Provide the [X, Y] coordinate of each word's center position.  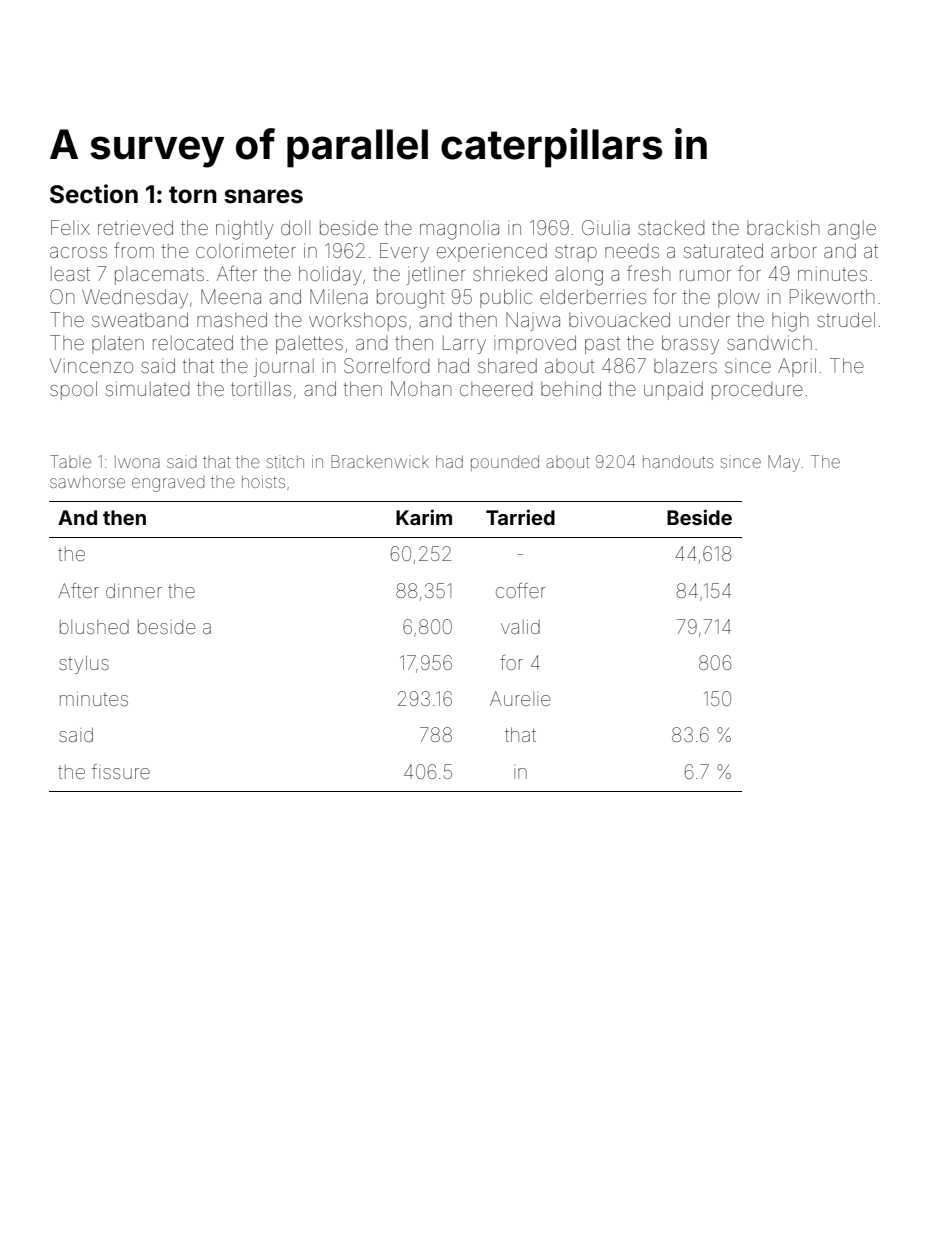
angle [852, 230]
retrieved [135, 227]
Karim [424, 517]
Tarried [520, 517]
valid [520, 627]
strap [576, 253]
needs [632, 251]
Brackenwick [380, 461]
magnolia [459, 230]
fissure [121, 771]
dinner [134, 590]
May [784, 463]
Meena [231, 296]
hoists [263, 481]
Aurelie [520, 698]
